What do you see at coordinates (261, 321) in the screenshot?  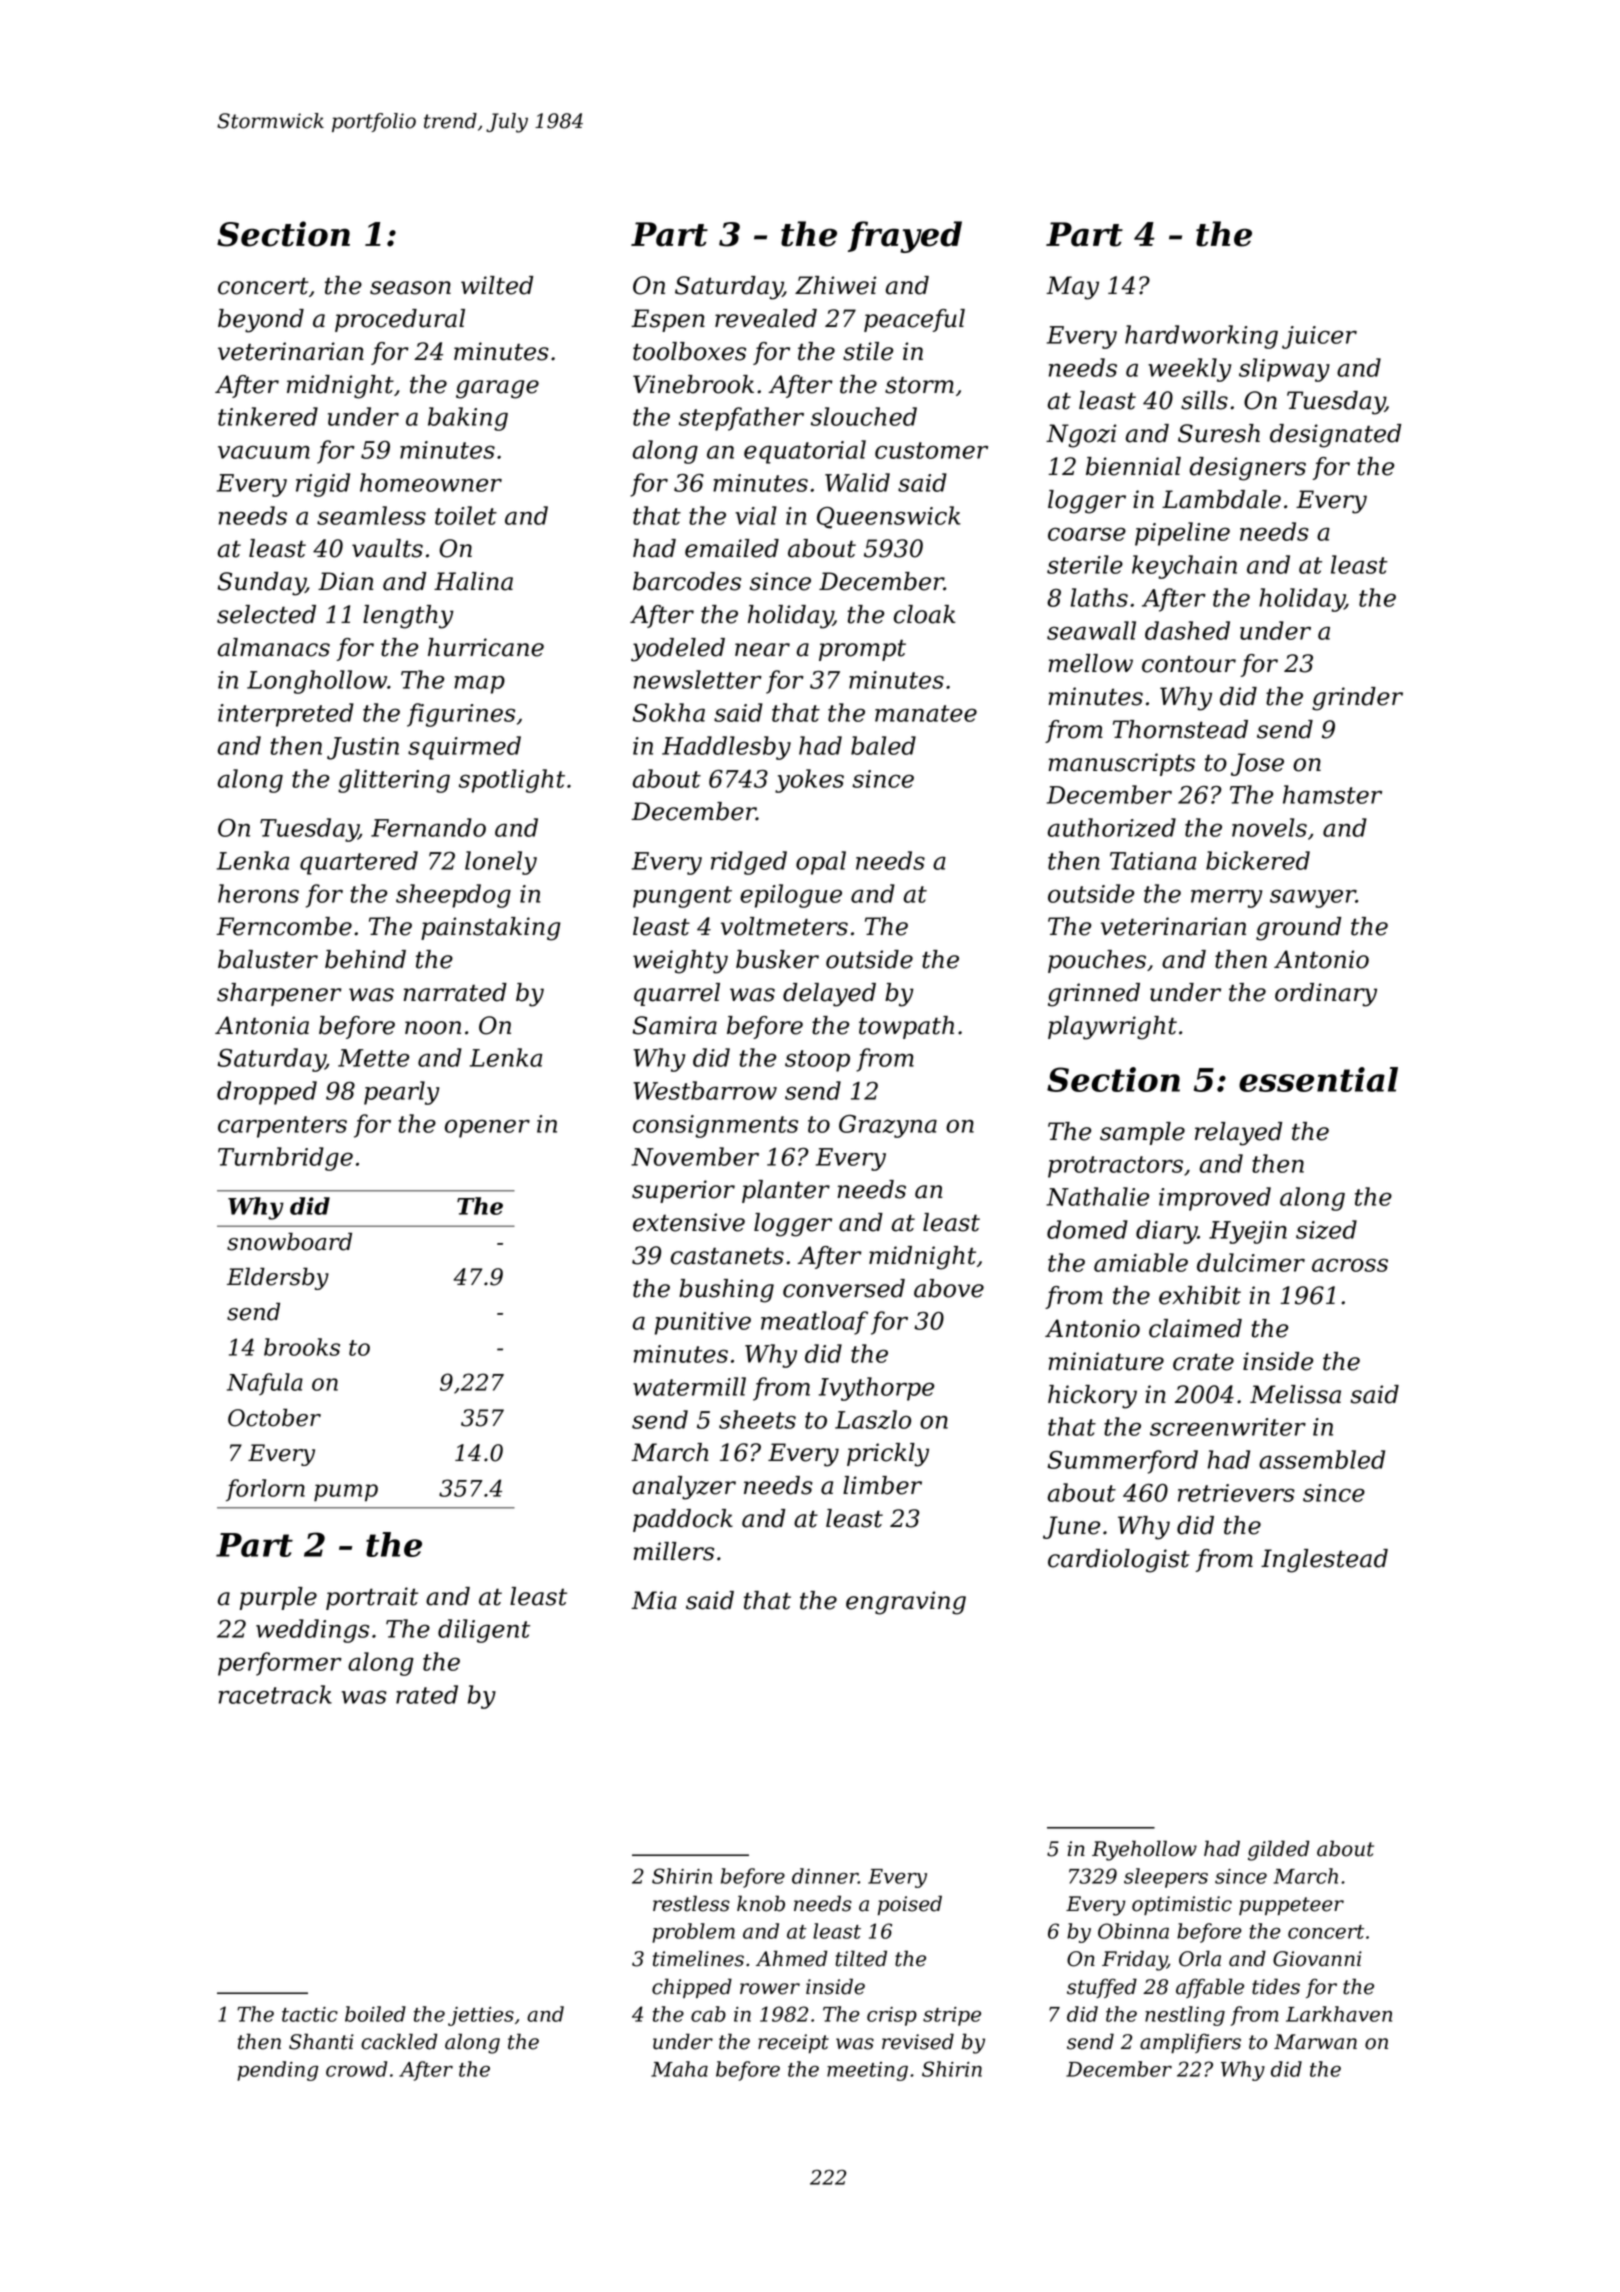 I see `beyond` at bounding box center [261, 321].
